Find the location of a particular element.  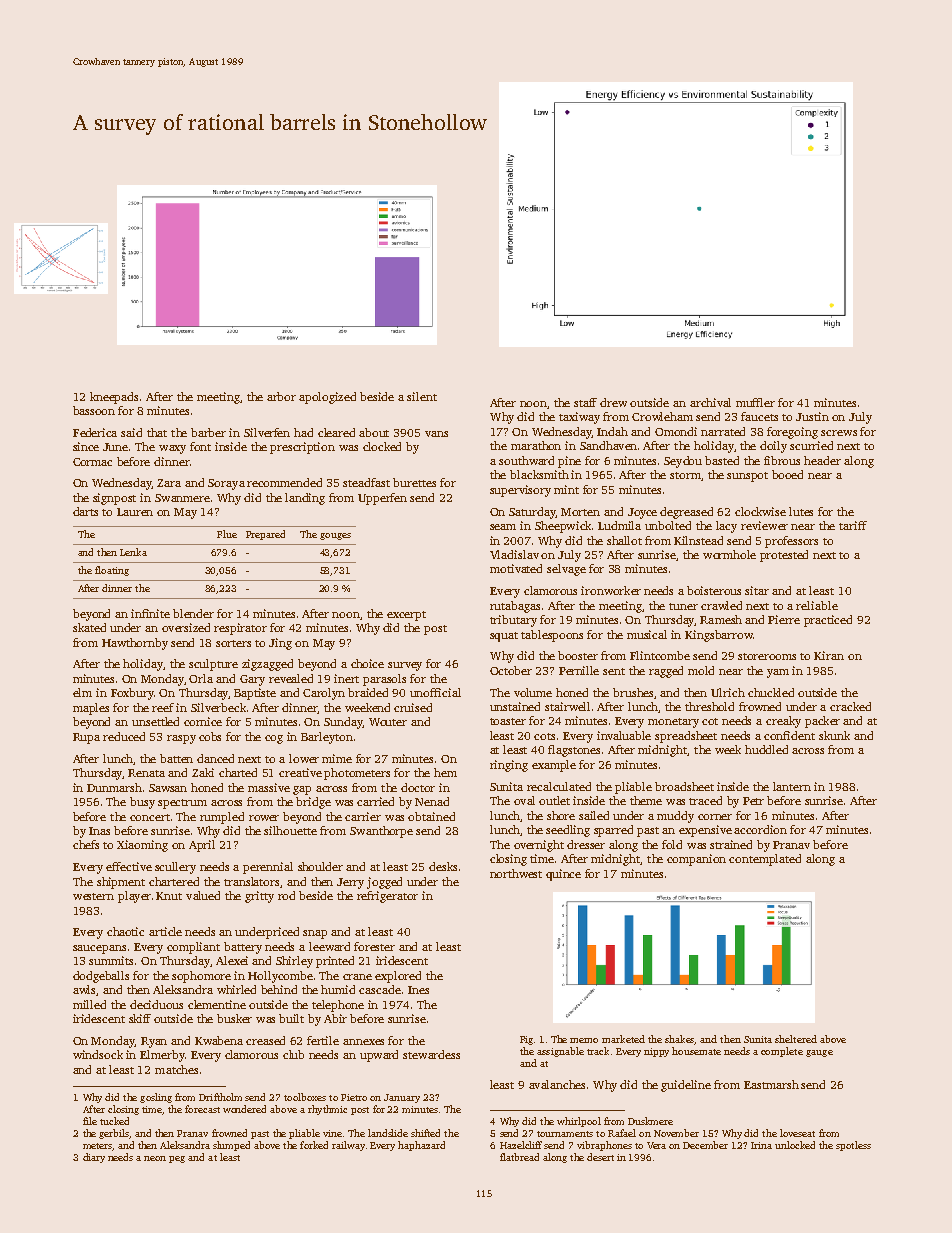

clocked is located at coordinates (382, 446).
